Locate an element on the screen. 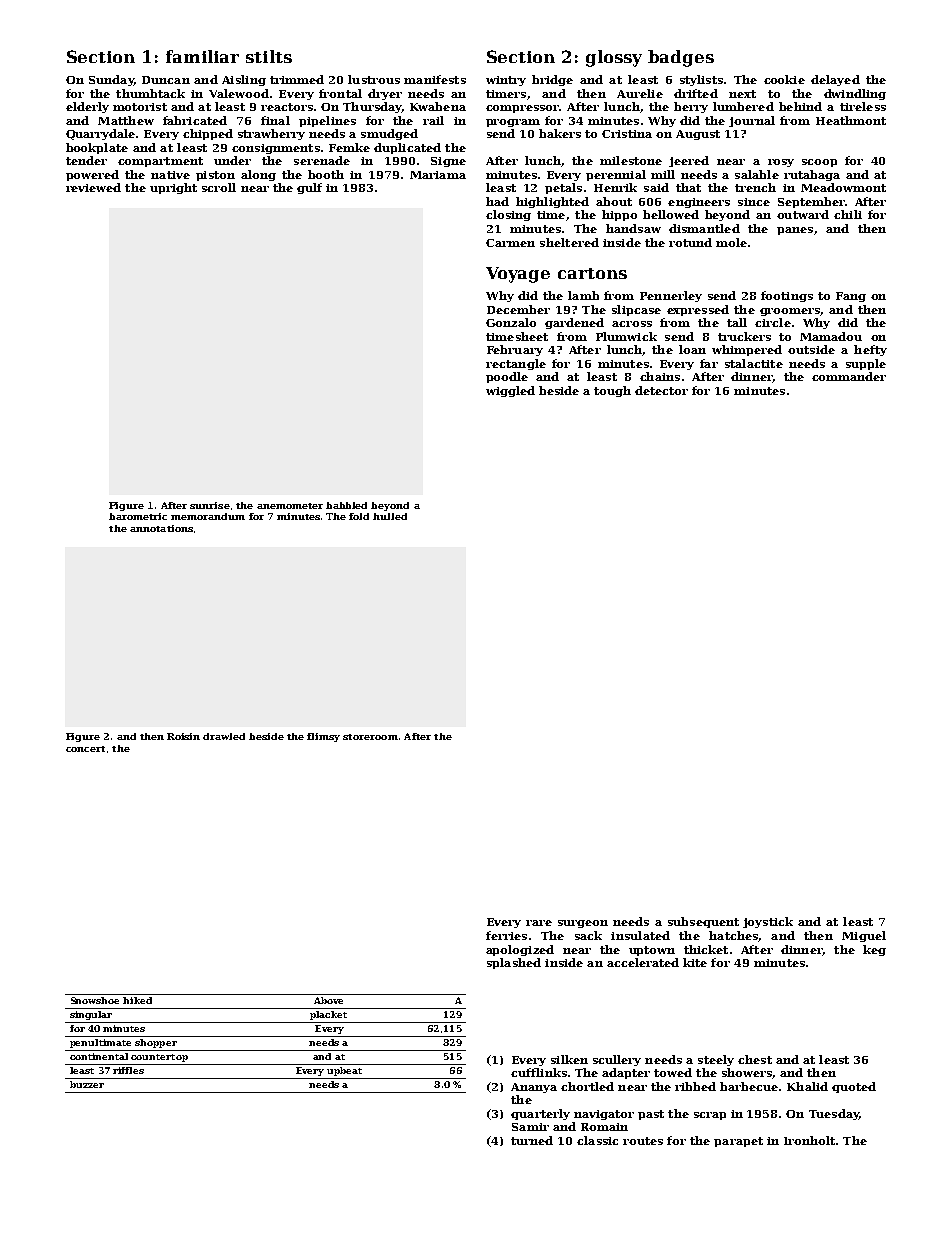  storeroom is located at coordinates (370, 737).
